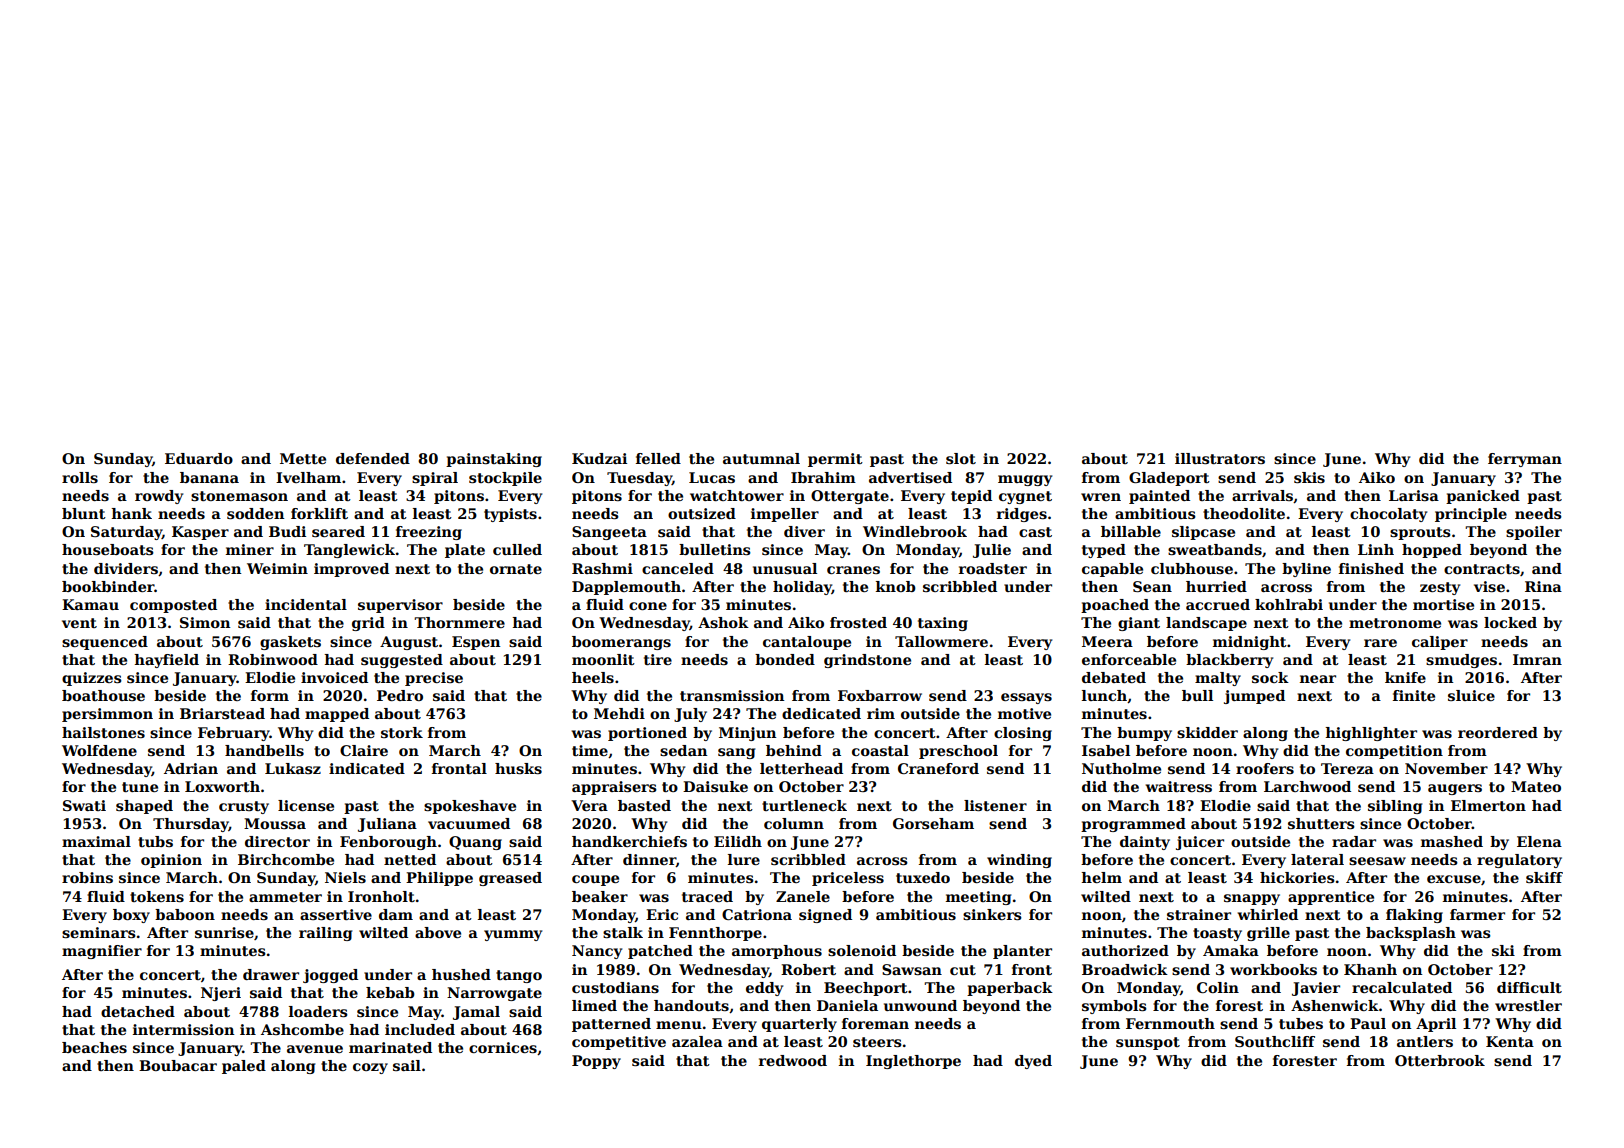  What do you see at coordinates (370, 1068) in the document?
I see `cozy` at bounding box center [370, 1068].
